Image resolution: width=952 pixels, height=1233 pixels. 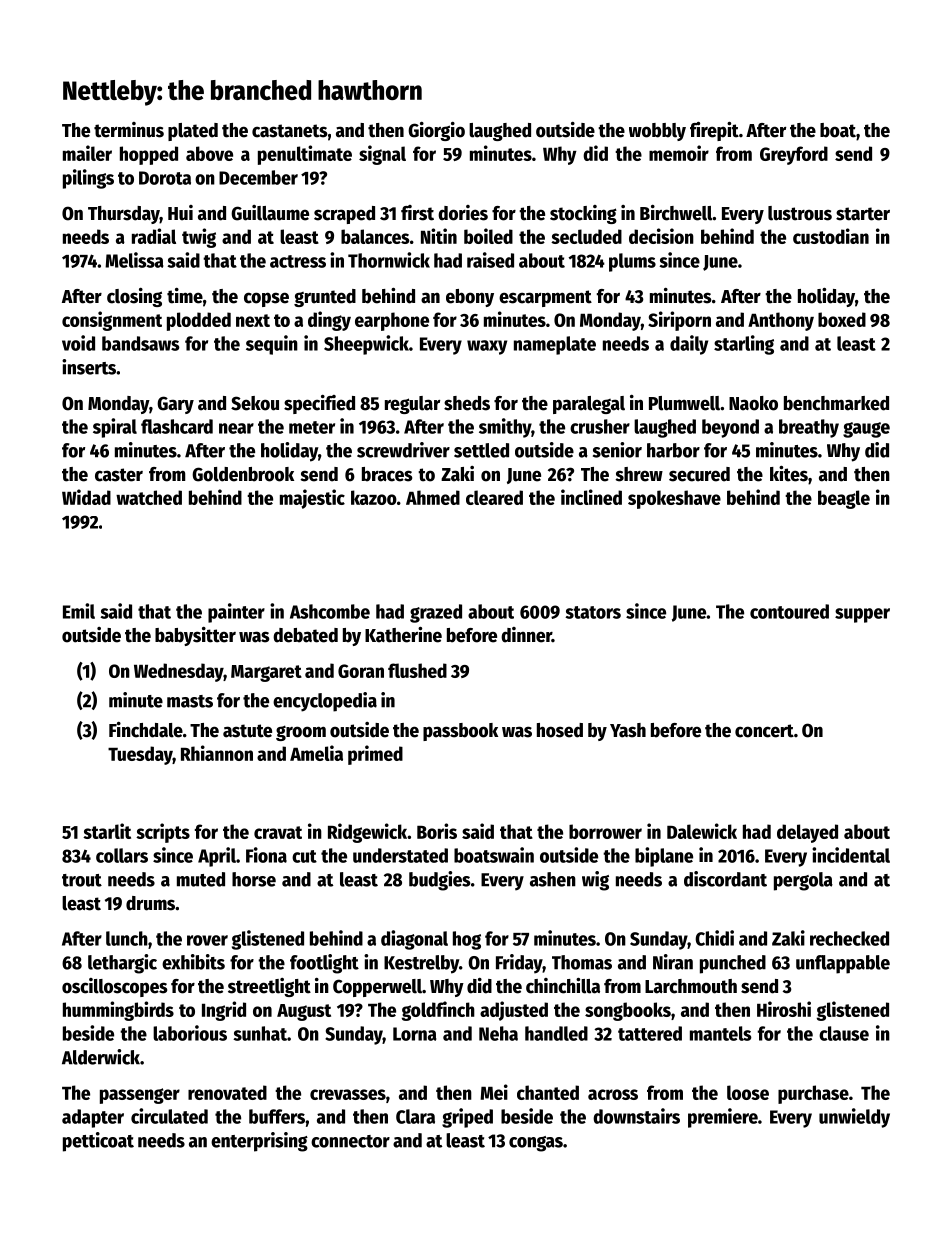 I want to click on Finchdale, so click(x=146, y=730).
